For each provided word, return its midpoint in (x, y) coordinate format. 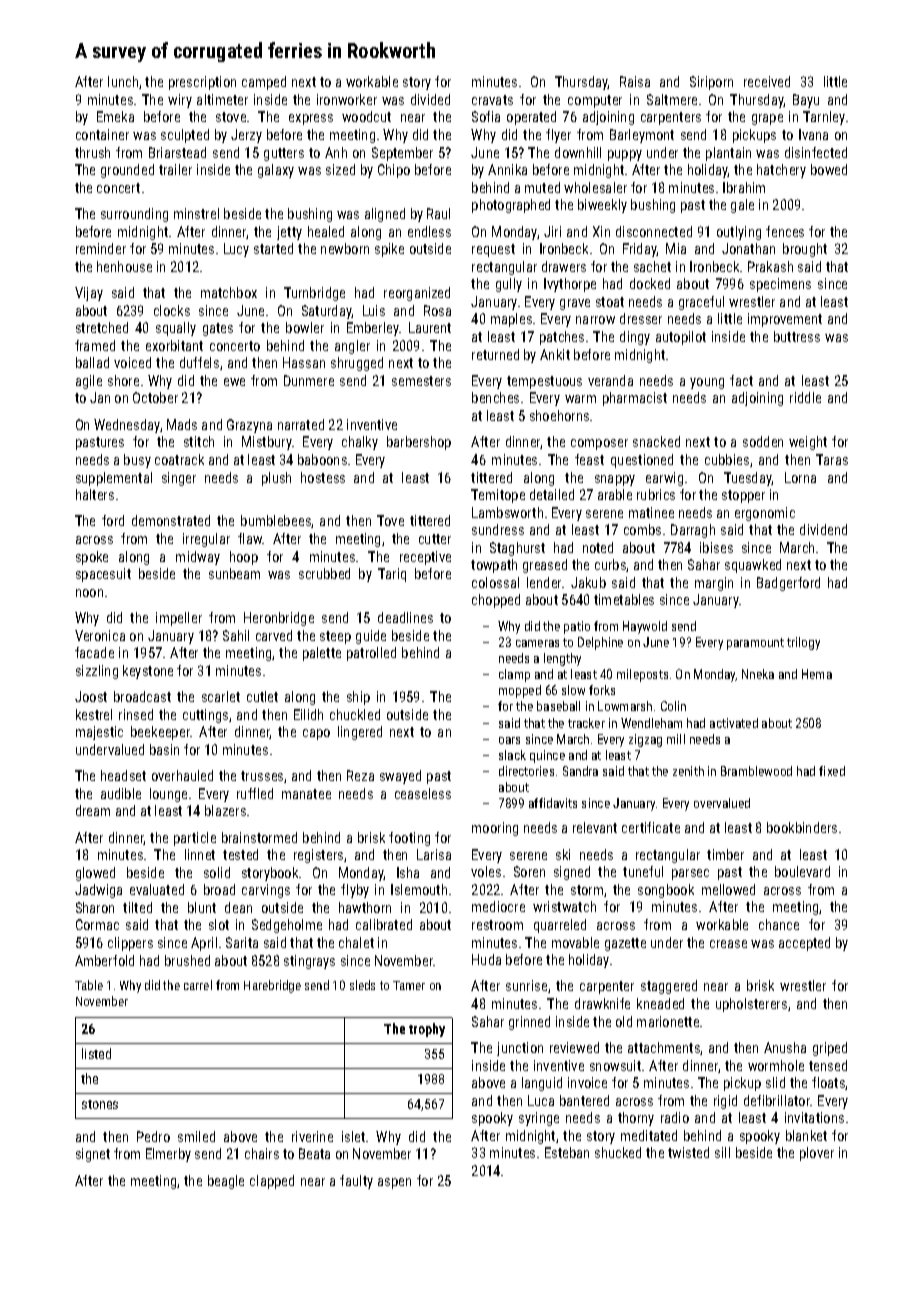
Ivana (813, 134)
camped (264, 83)
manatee (306, 794)
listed (96, 1053)
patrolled (371, 654)
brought (805, 250)
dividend (823, 529)
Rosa (437, 310)
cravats (492, 100)
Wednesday (127, 426)
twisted (688, 1152)
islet (353, 1136)
